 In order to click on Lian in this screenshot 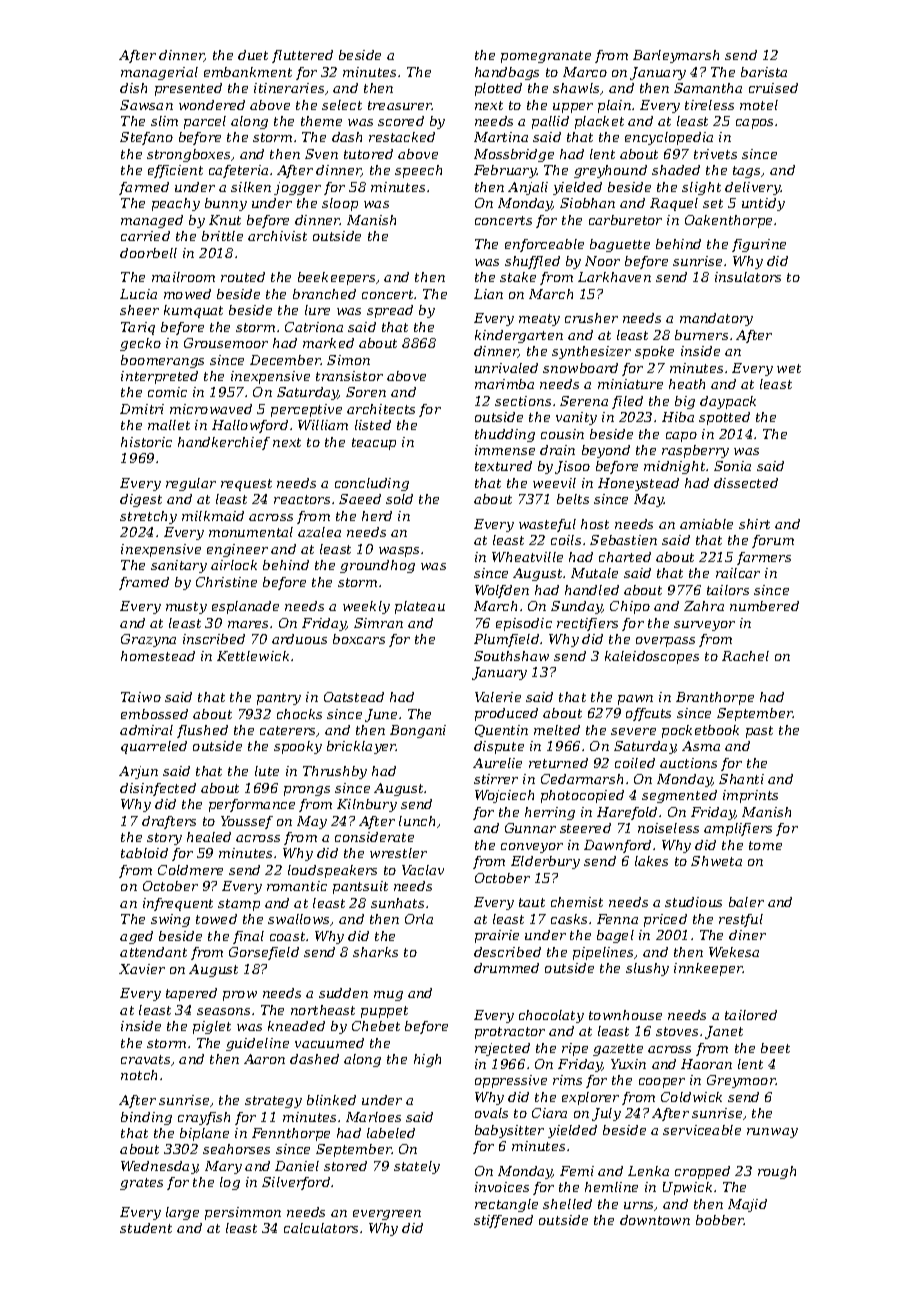, I will do `click(488, 294)`.
